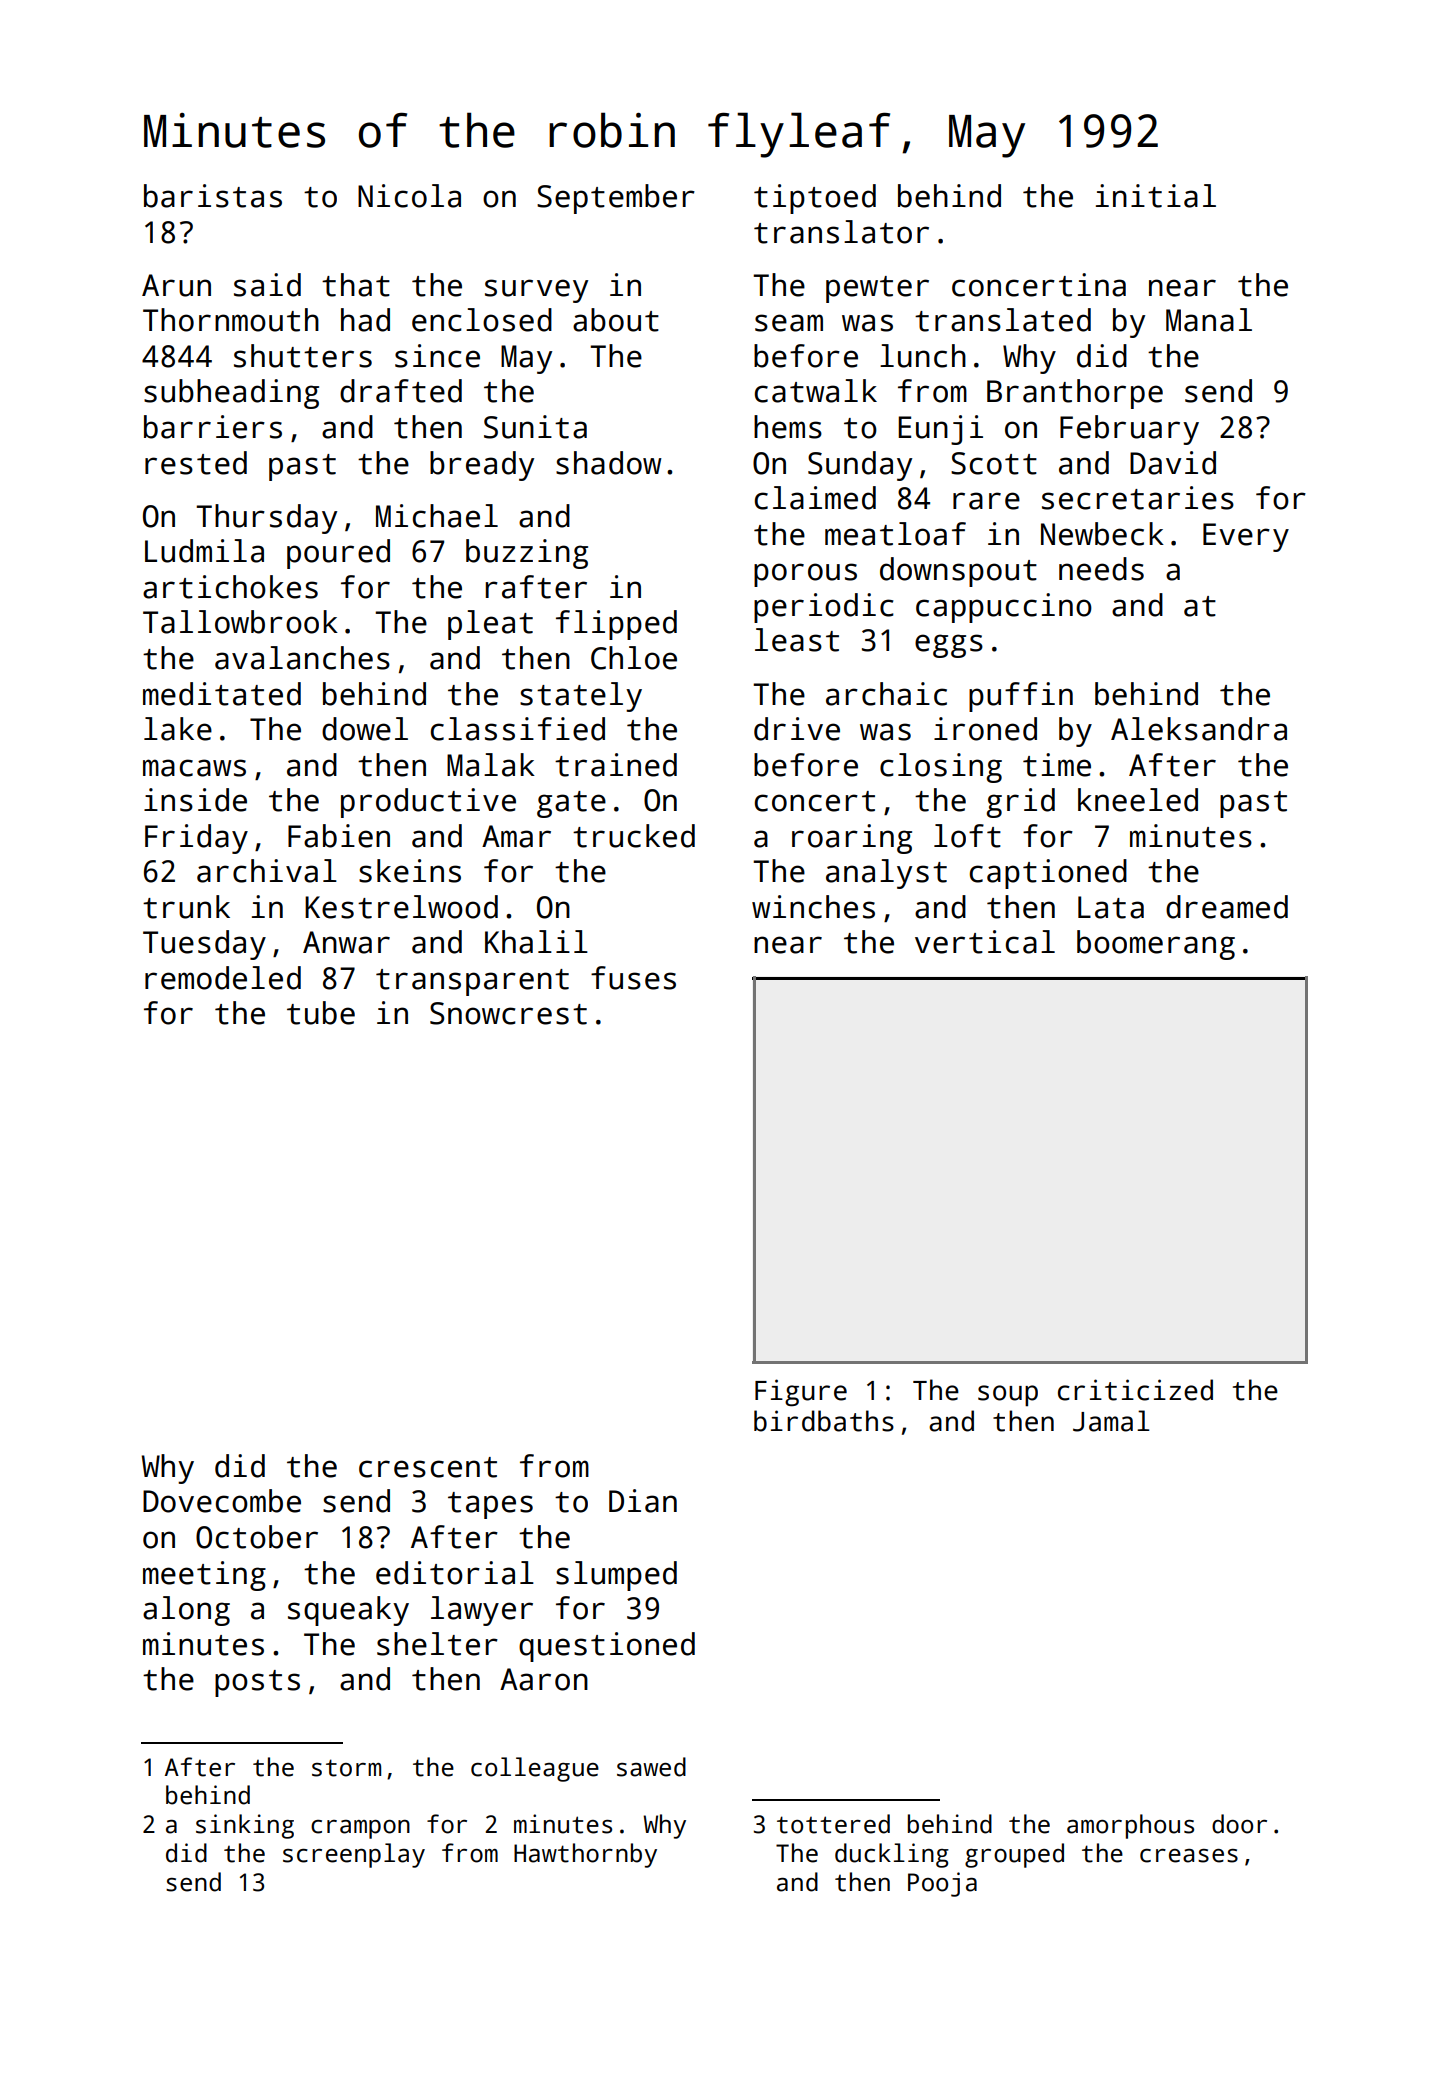 This document has height=2100, width=1450. I want to click on sinking, so click(245, 1826).
